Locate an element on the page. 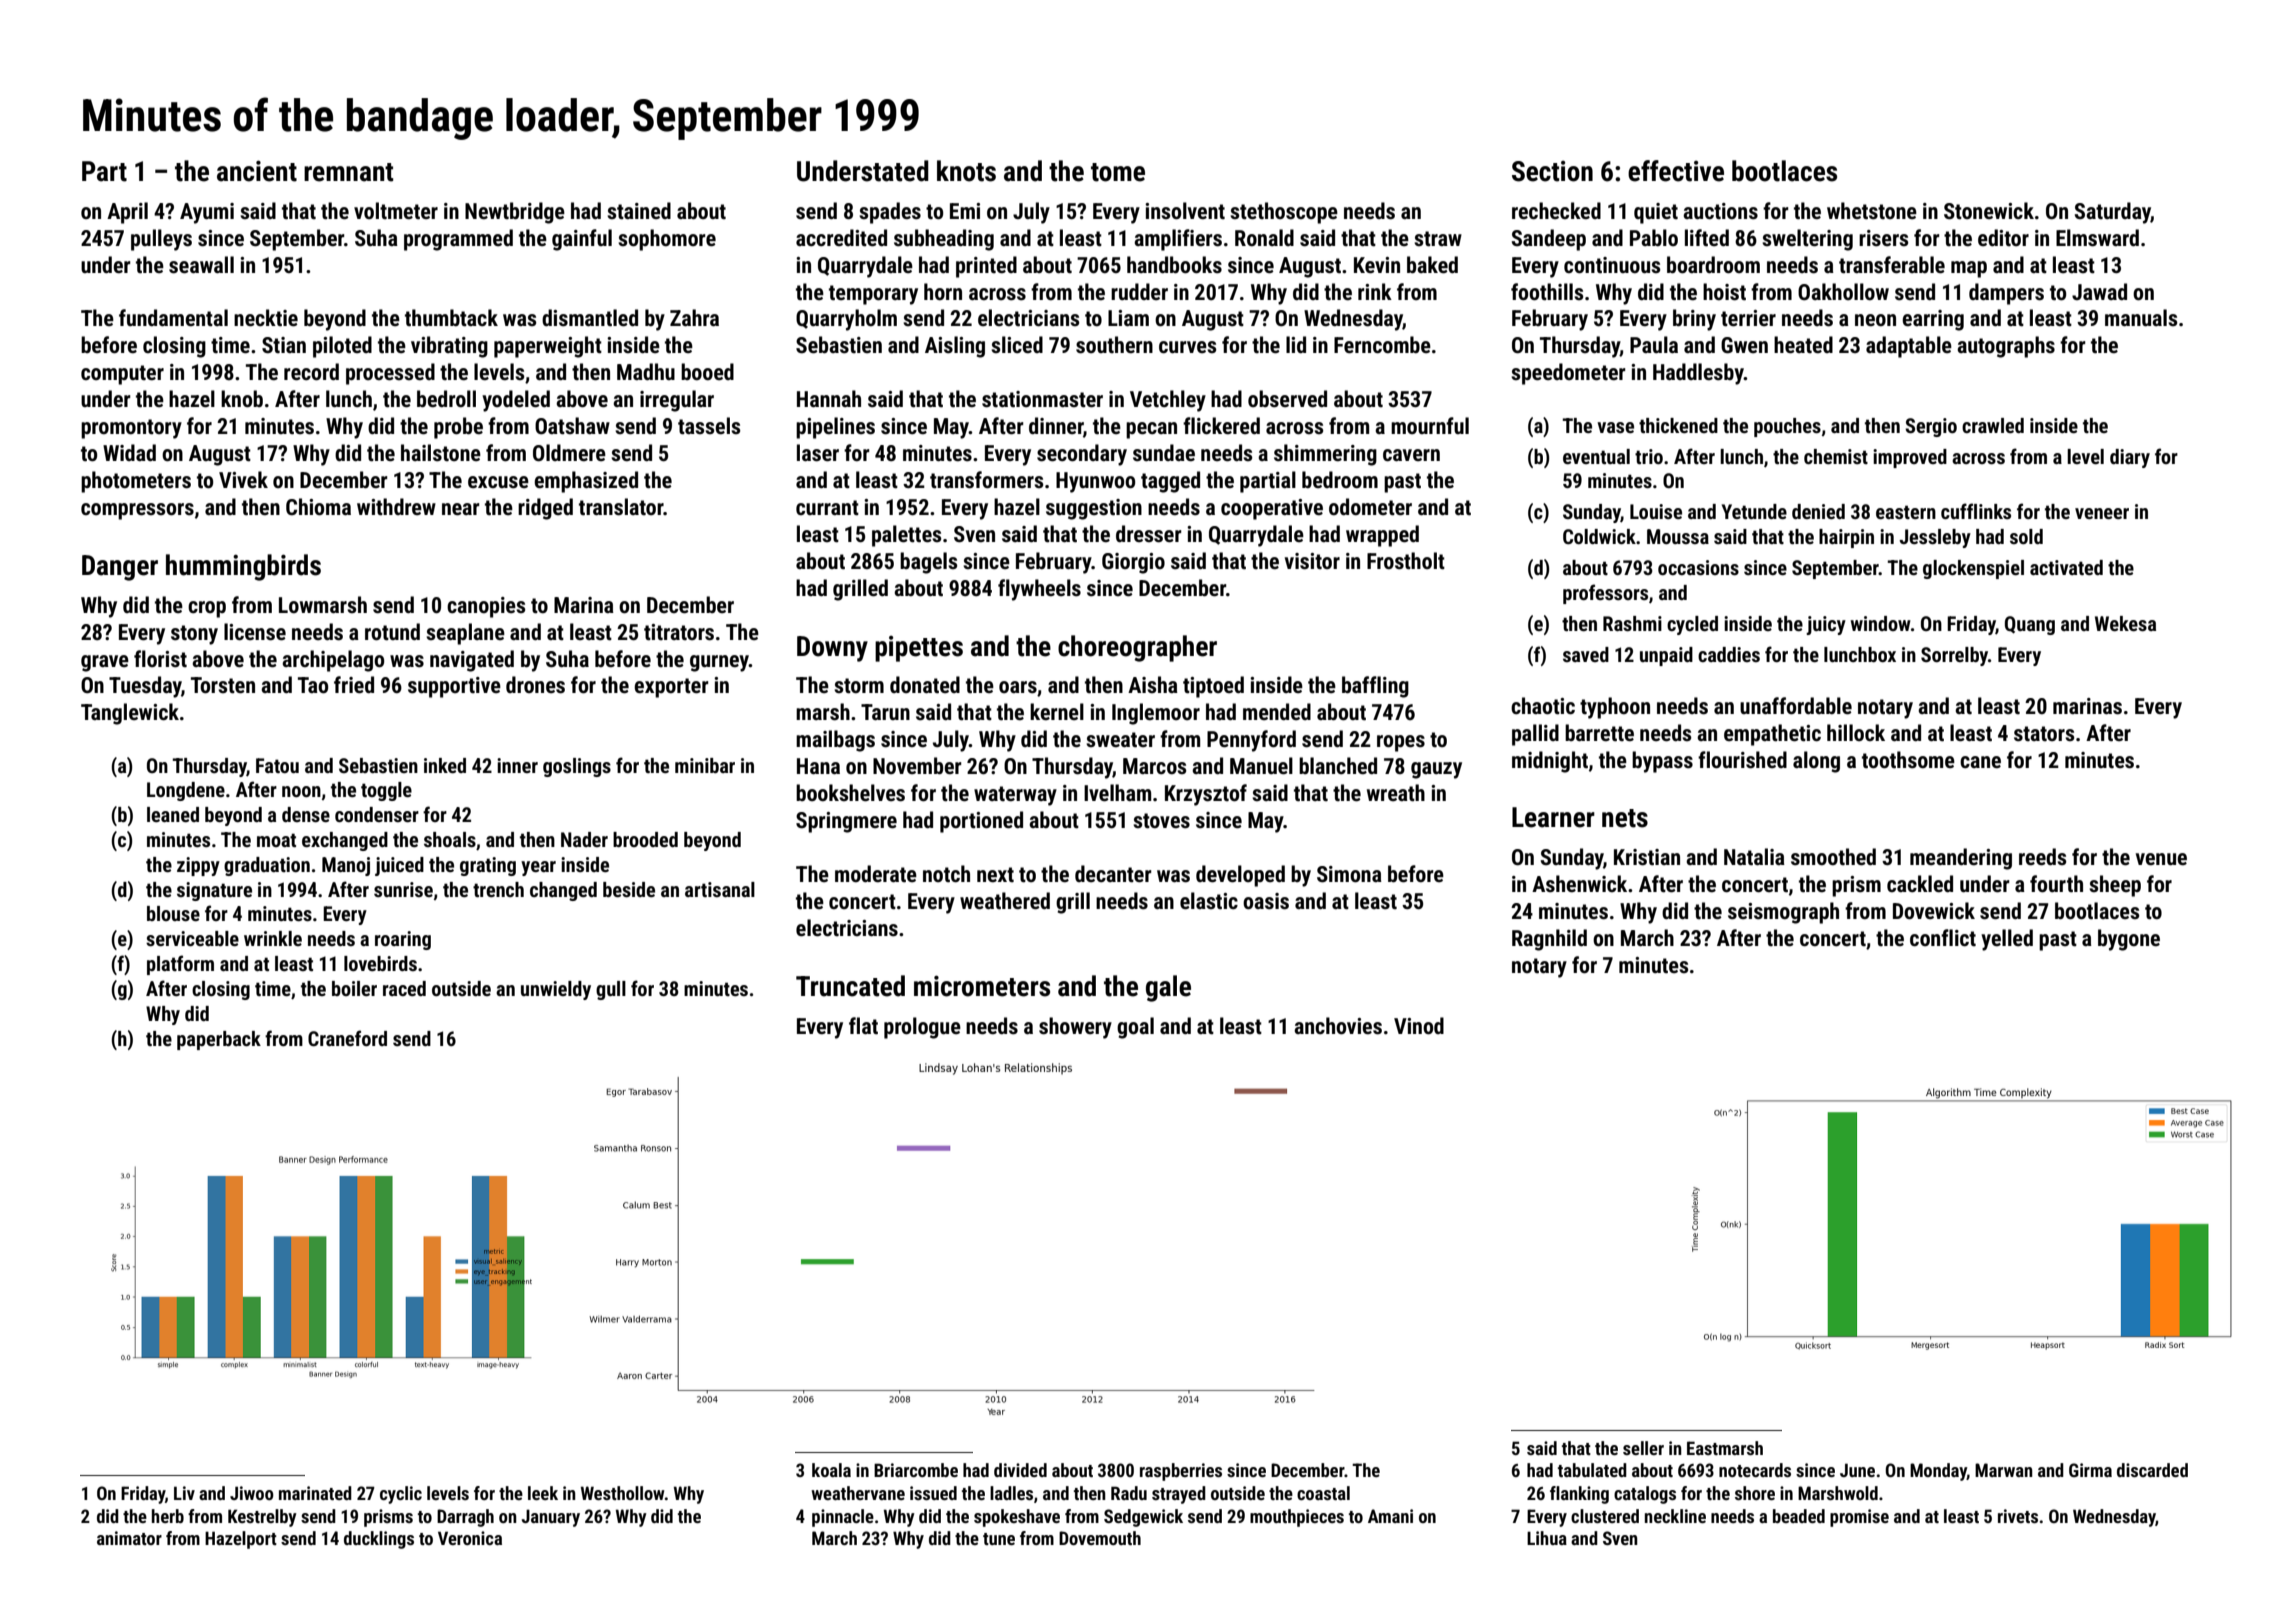 The height and width of the page is (1605, 2270). sold is located at coordinates (2026, 536).
